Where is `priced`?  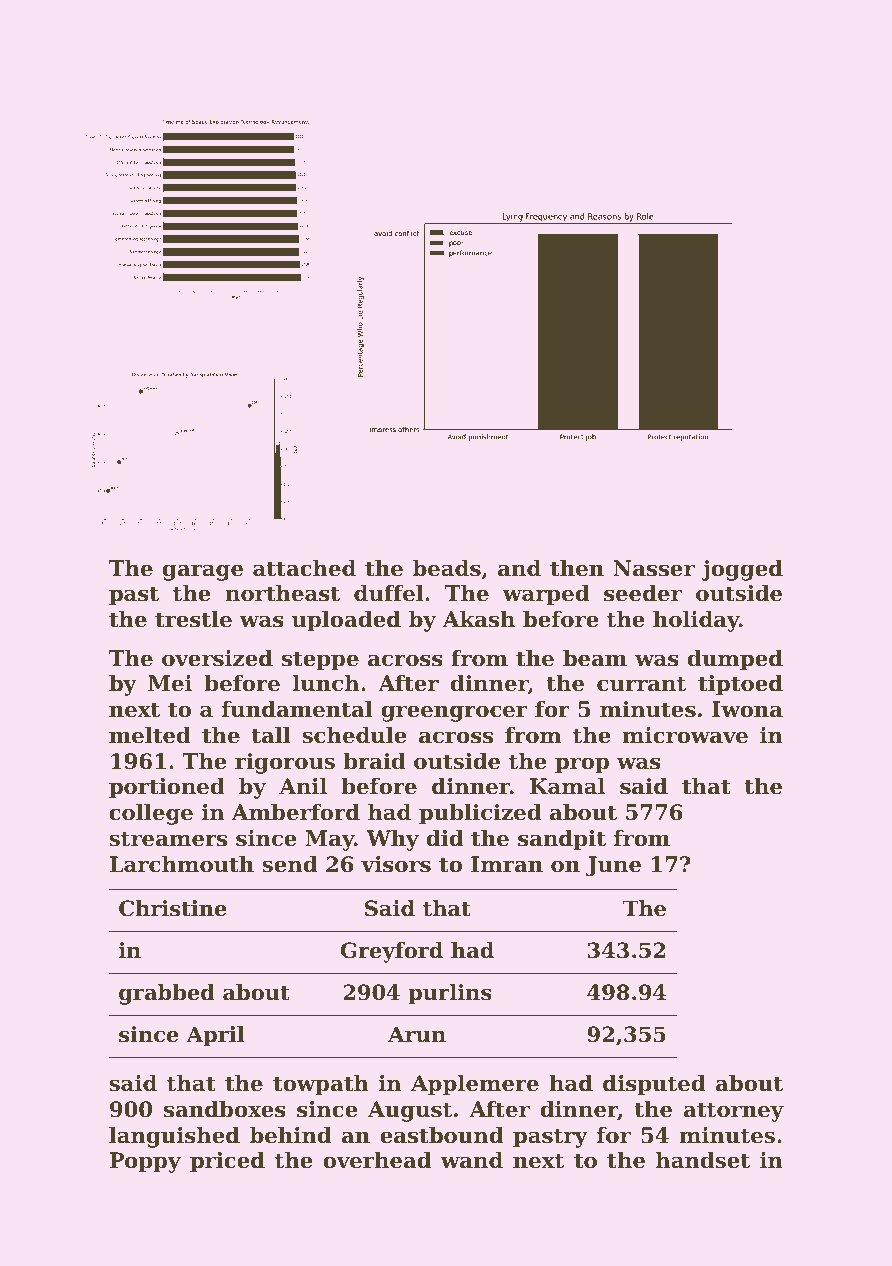
priced is located at coordinates (227, 1162).
